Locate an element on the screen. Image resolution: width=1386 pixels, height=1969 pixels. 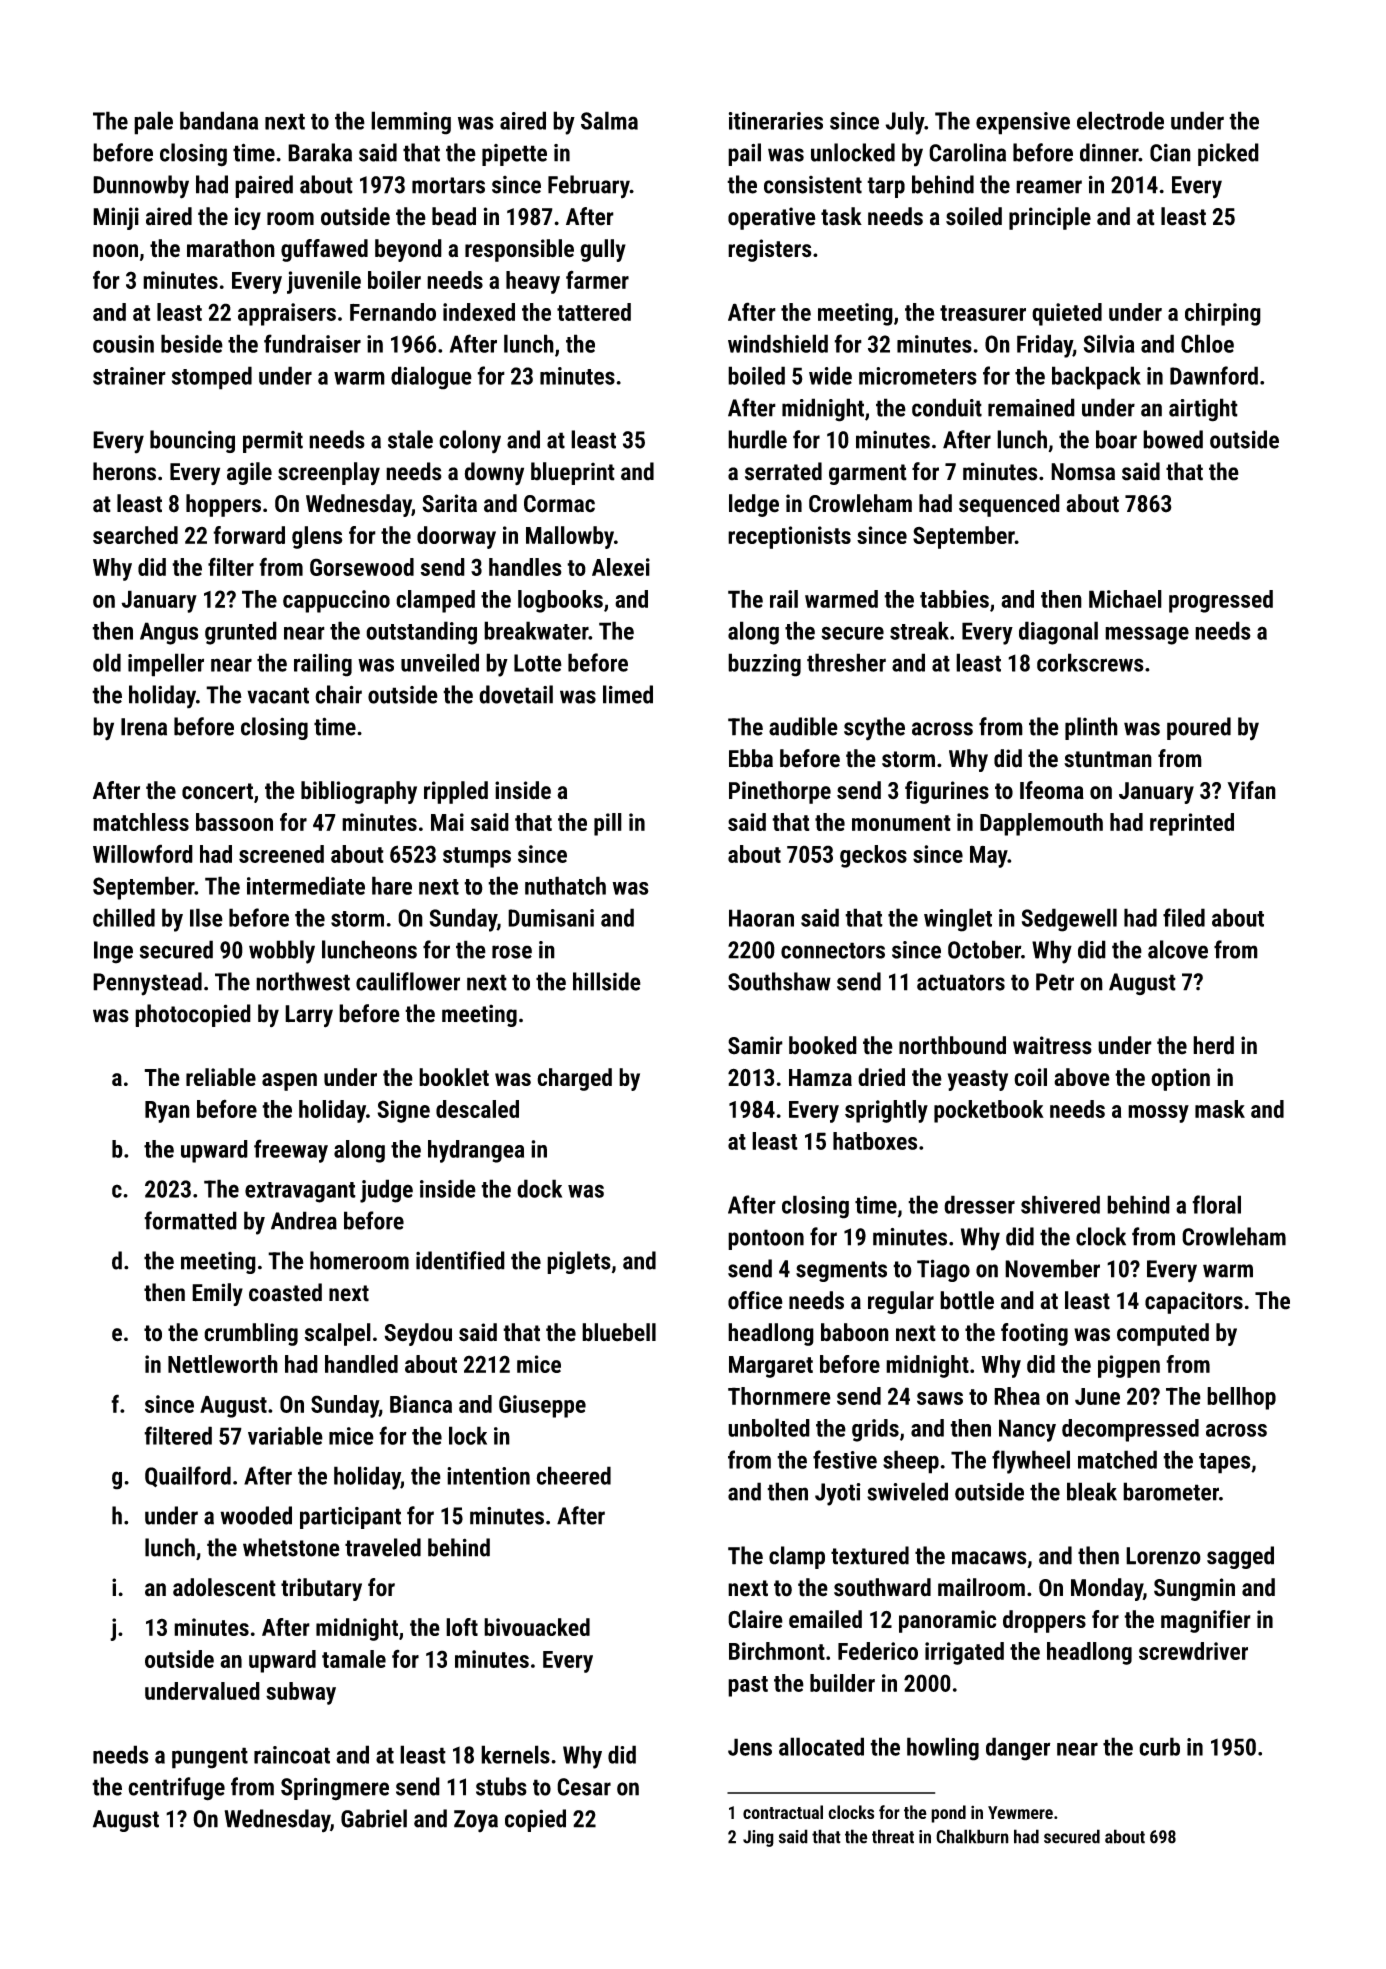
macaws is located at coordinates (989, 1558).
